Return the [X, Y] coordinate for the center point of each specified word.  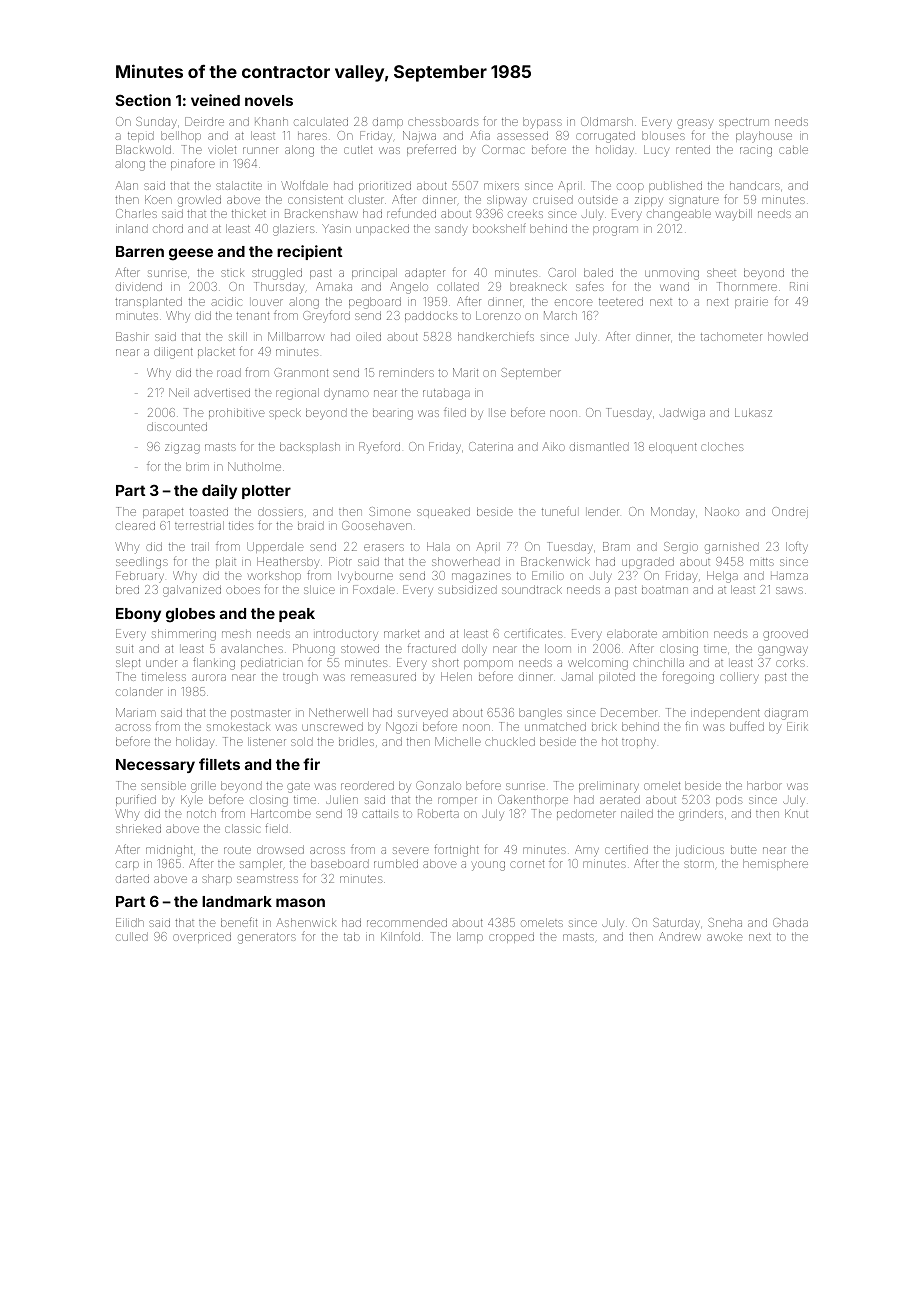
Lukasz [753, 412]
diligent [173, 353]
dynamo [346, 394]
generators [267, 938]
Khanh [271, 121]
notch [201, 814]
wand [674, 286]
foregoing [688, 677]
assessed [522, 135]
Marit [465, 372]
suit [124, 649]
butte [743, 850]
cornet [527, 864]
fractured [432, 648]
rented [693, 149]
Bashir [132, 336]
